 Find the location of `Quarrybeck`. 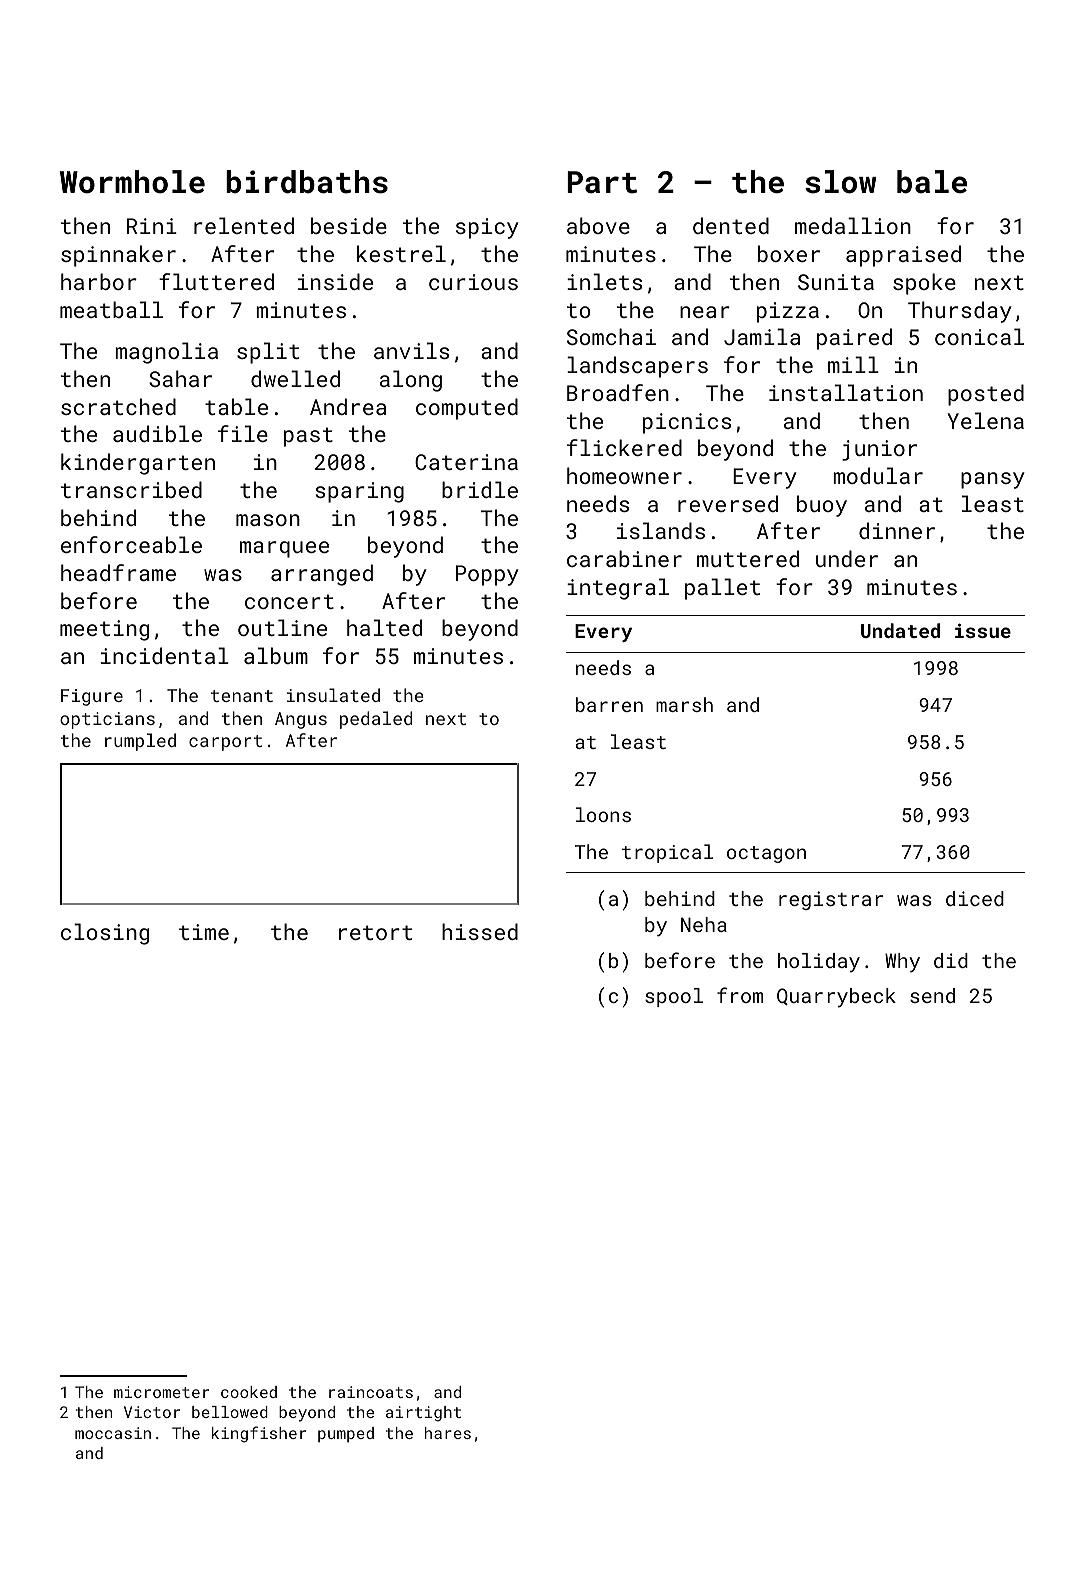

Quarrybeck is located at coordinates (836, 997).
